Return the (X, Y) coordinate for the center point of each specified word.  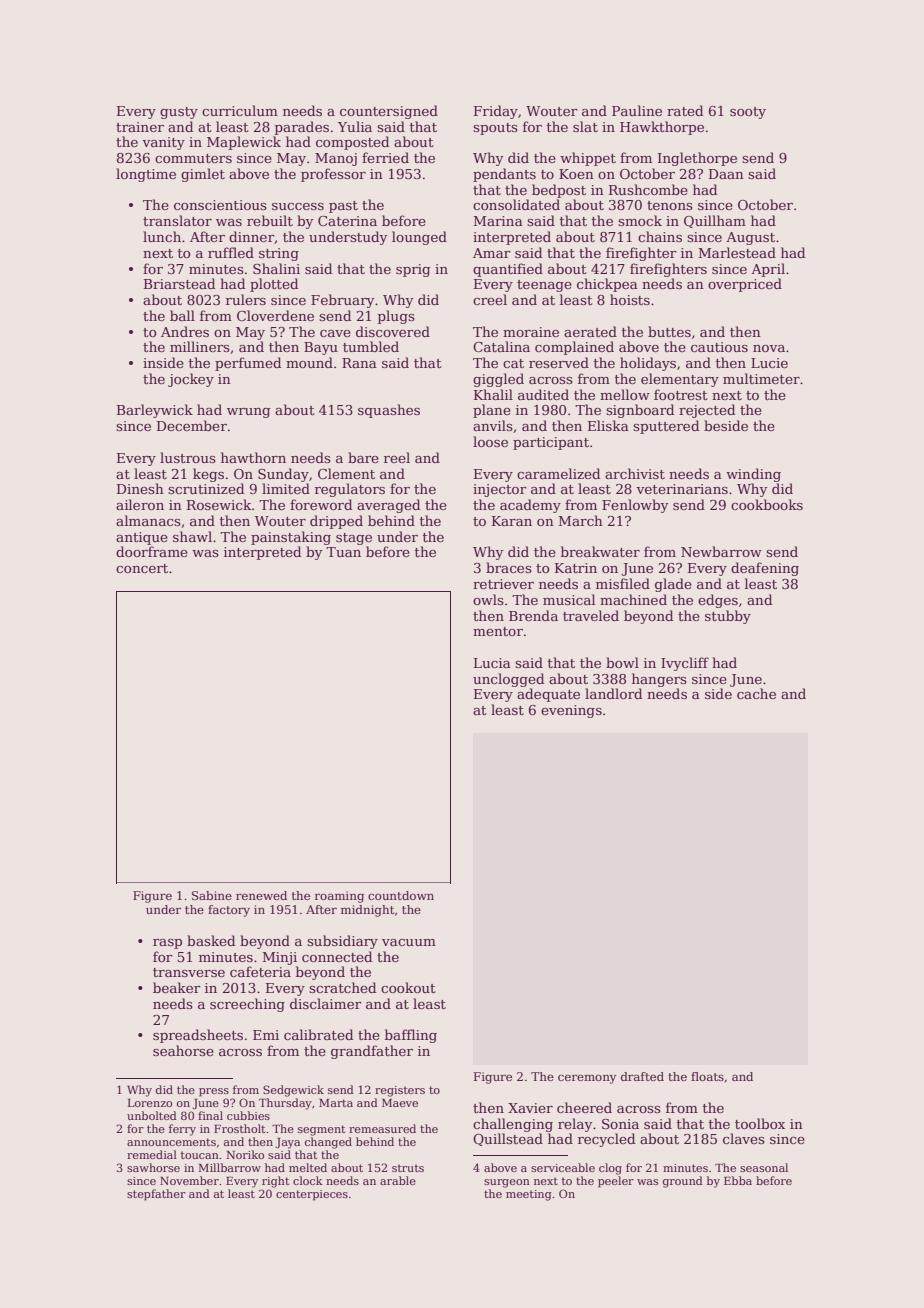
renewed (261, 895)
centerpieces (312, 1195)
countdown (401, 895)
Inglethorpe (697, 159)
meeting (529, 1195)
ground (683, 1182)
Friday (496, 112)
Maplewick (244, 143)
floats (707, 1076)
